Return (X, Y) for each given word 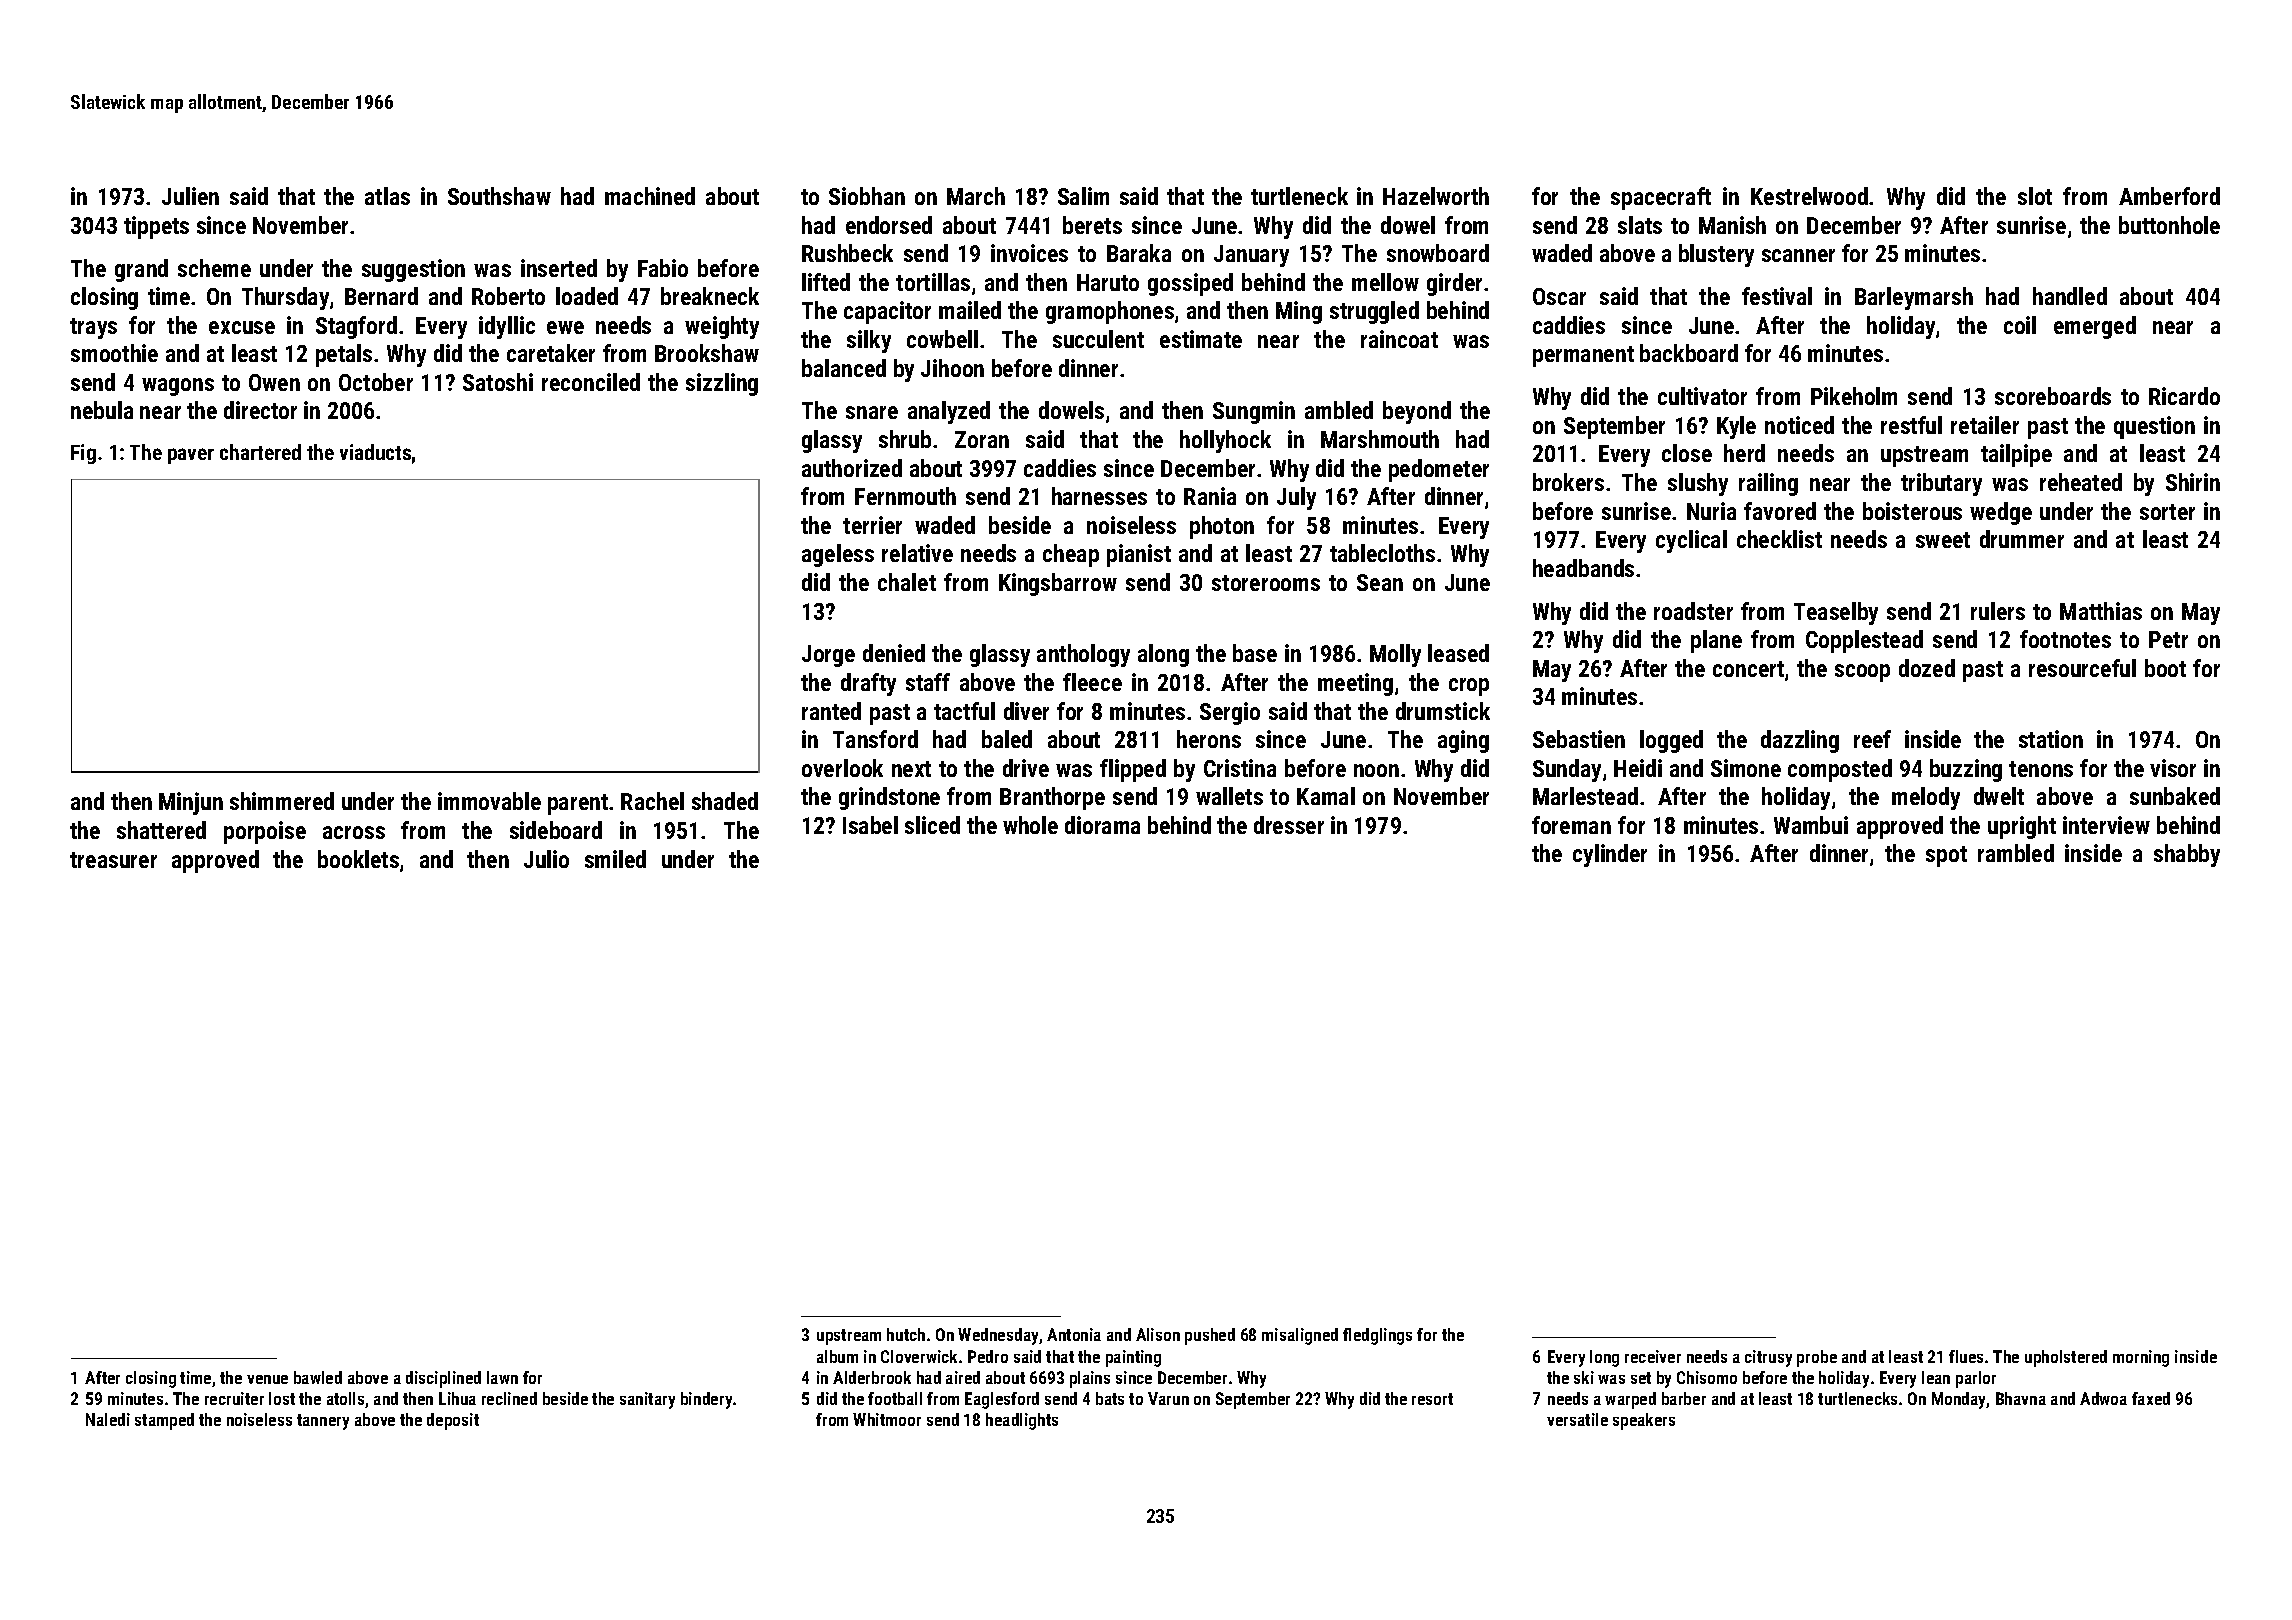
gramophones (1110, 312)
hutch (906, 1334)
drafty (868, 684)
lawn (502, 1377)
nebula (102, 410)
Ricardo (2184, 396)
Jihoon (952, 368)
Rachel (652, 801)
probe (1817, 1358)
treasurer (113, 860)
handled (2070, 296)
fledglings (1377, 1336)
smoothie (114, 353)
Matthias (2101, 611)
